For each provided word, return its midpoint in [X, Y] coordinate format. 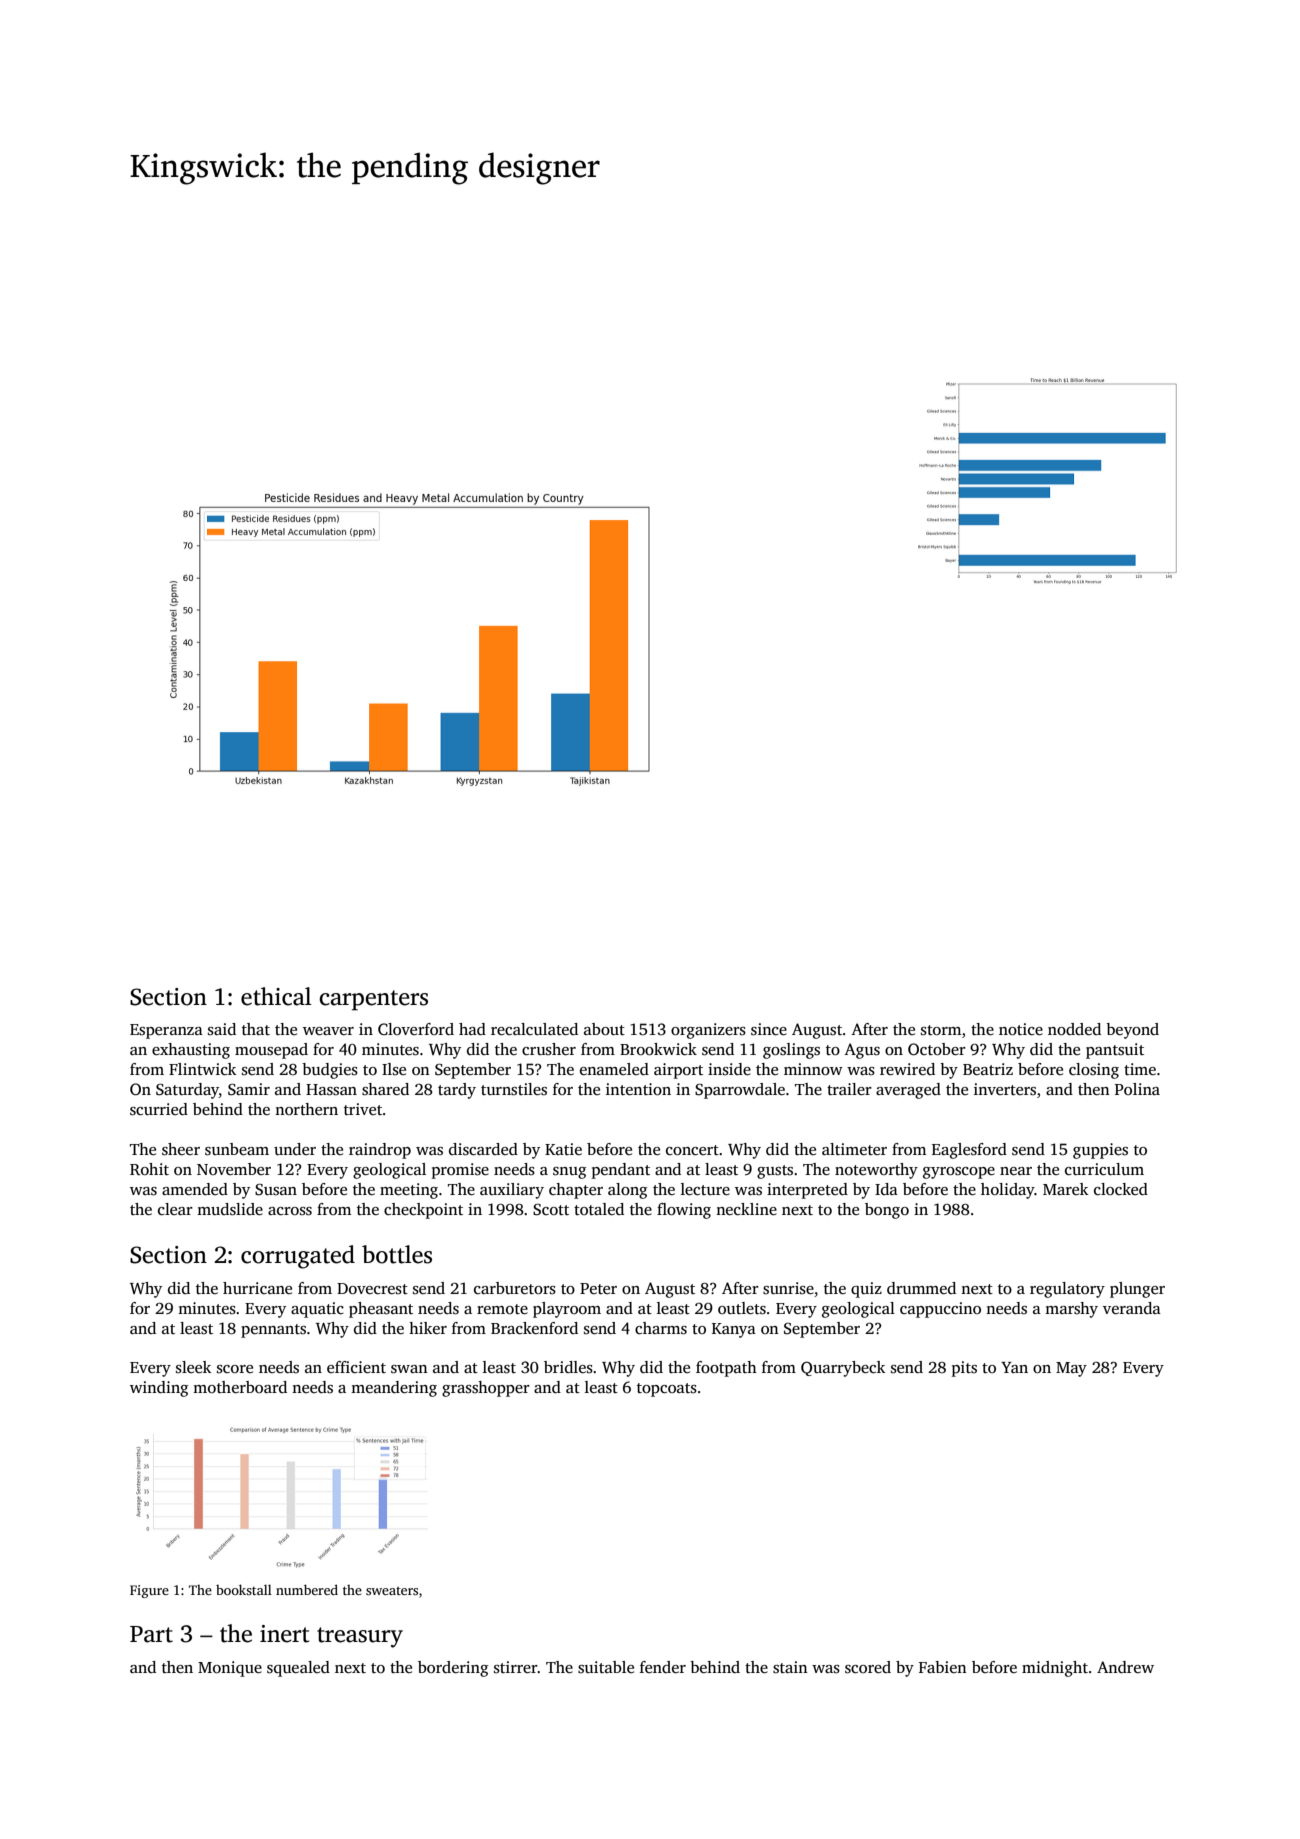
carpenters [373, 1000]
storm [941, 1030]
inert [284, 1634]
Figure [149, 1591]
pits [964, 1369]
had [472, 1029]
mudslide [230, 1209]
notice [1021, 1029]
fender [663, 1667]
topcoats [667, 1390]
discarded [483, 1149]
